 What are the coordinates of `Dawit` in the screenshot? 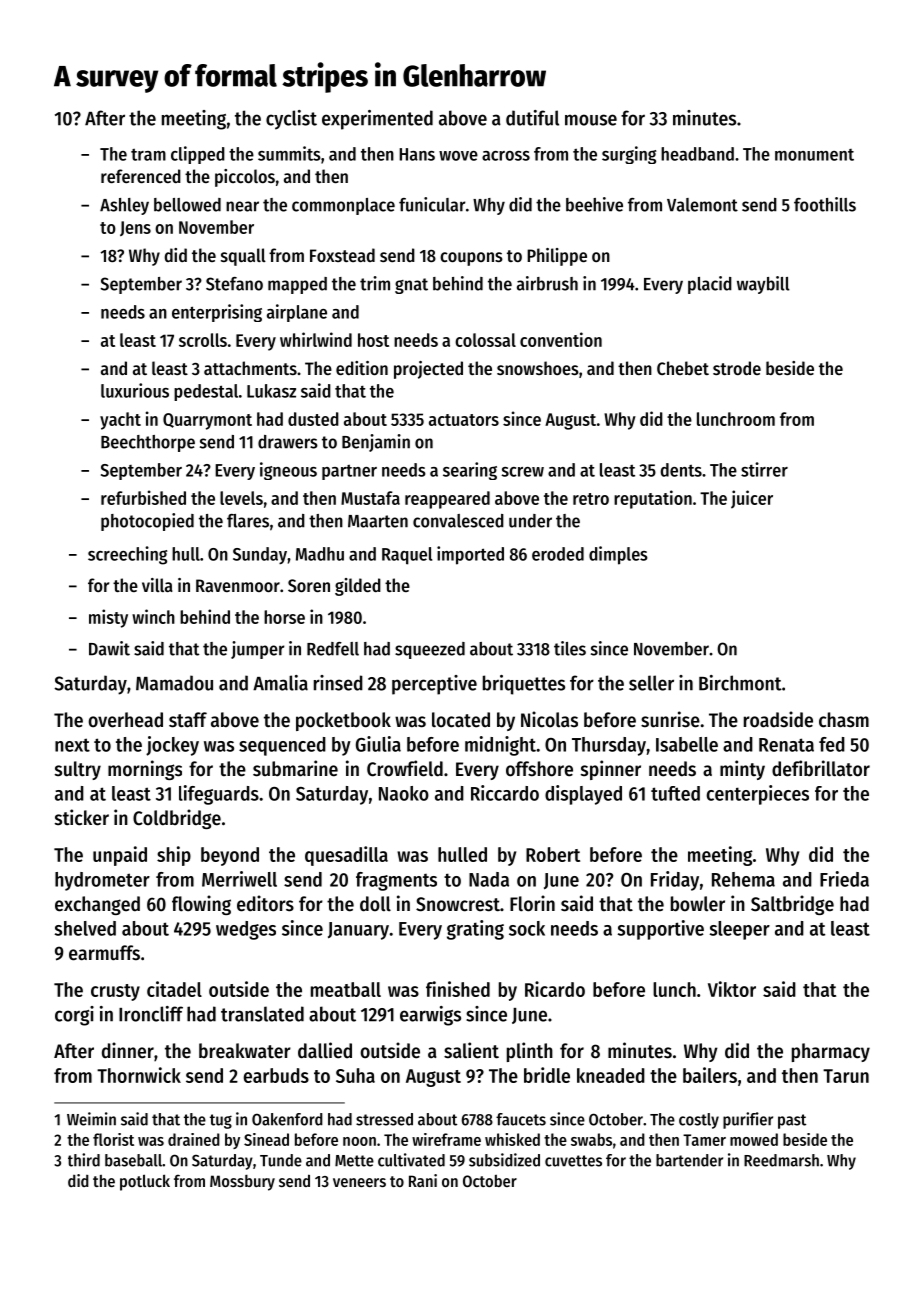 It's located at (109, 648).
